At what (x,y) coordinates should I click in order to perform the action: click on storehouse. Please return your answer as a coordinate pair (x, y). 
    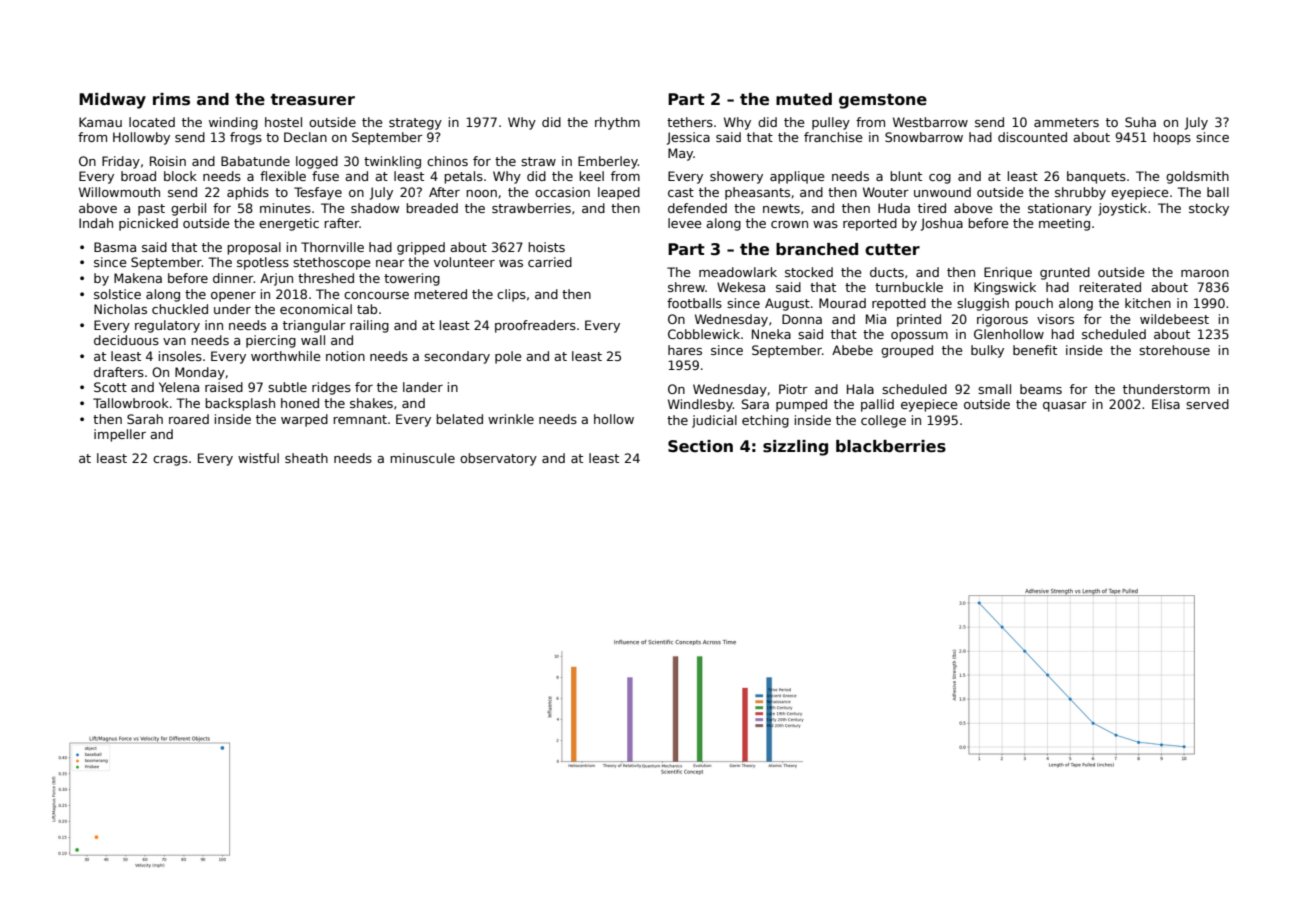
    Looking at the image, I should click on (1174, 350).
